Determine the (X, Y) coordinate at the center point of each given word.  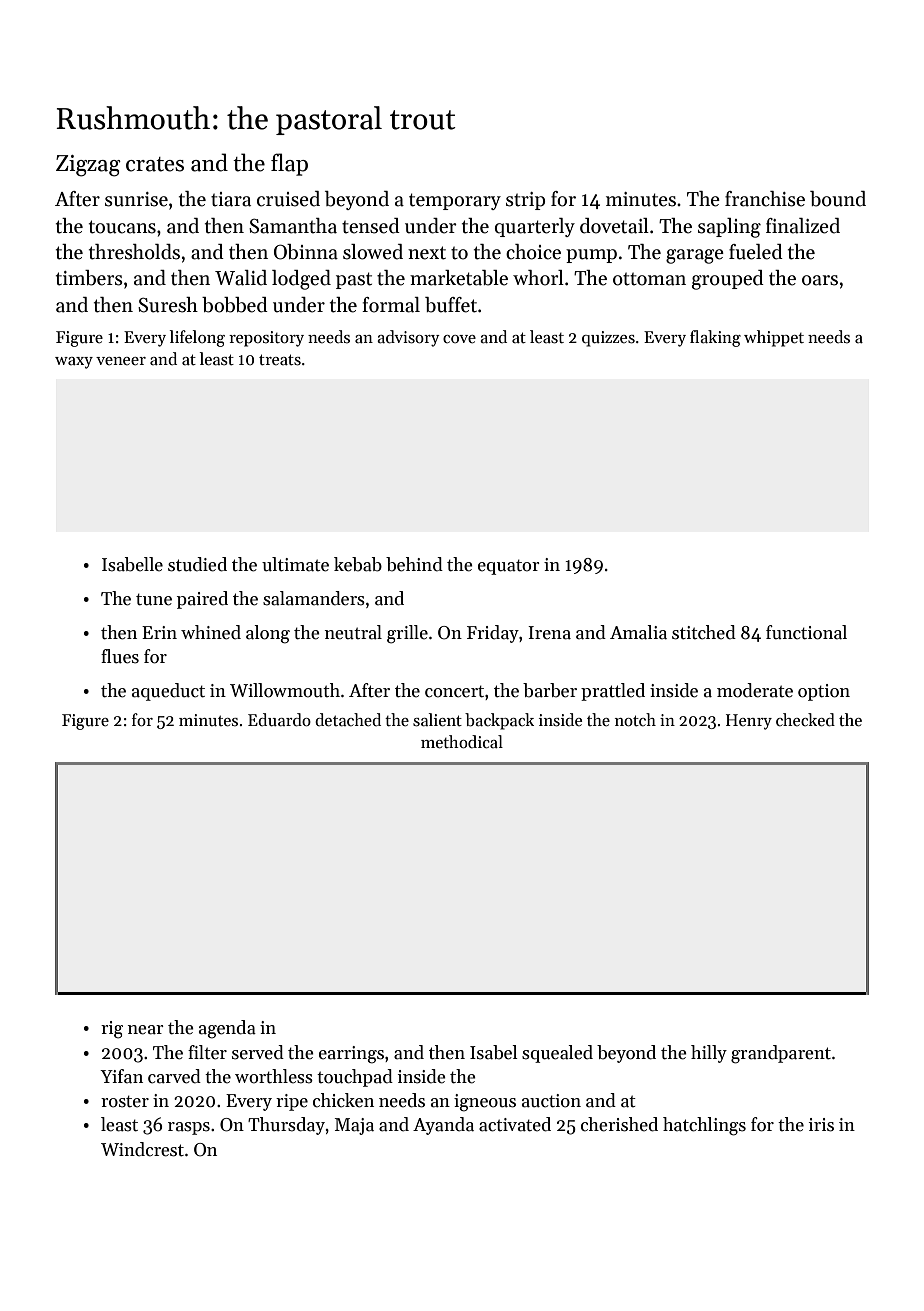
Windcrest (142, 1149)
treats (280, 360)
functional (806, 632)
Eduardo (279, 720)
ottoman (649, 279)
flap (289, 164)
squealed (557, 1054)
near (146, 1030)
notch (635, 720)
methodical (462, 742)
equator (509, 567)
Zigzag (88, 166)
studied (197, 564)
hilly (709, 1054)
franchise (765, 199)
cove (459, 339)
